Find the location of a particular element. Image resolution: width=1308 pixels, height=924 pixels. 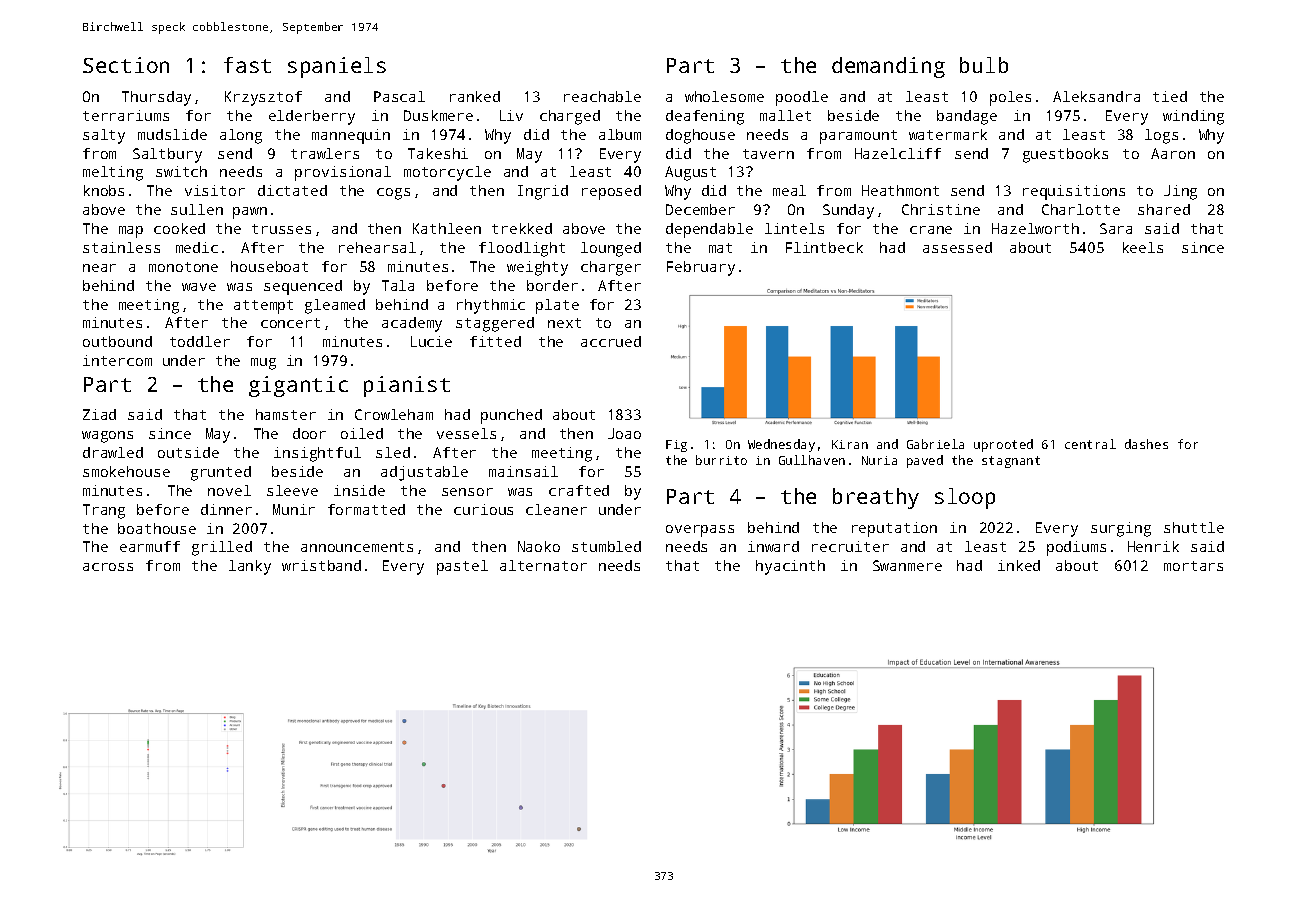

Takeshi is located at coordinates (438, 153).
